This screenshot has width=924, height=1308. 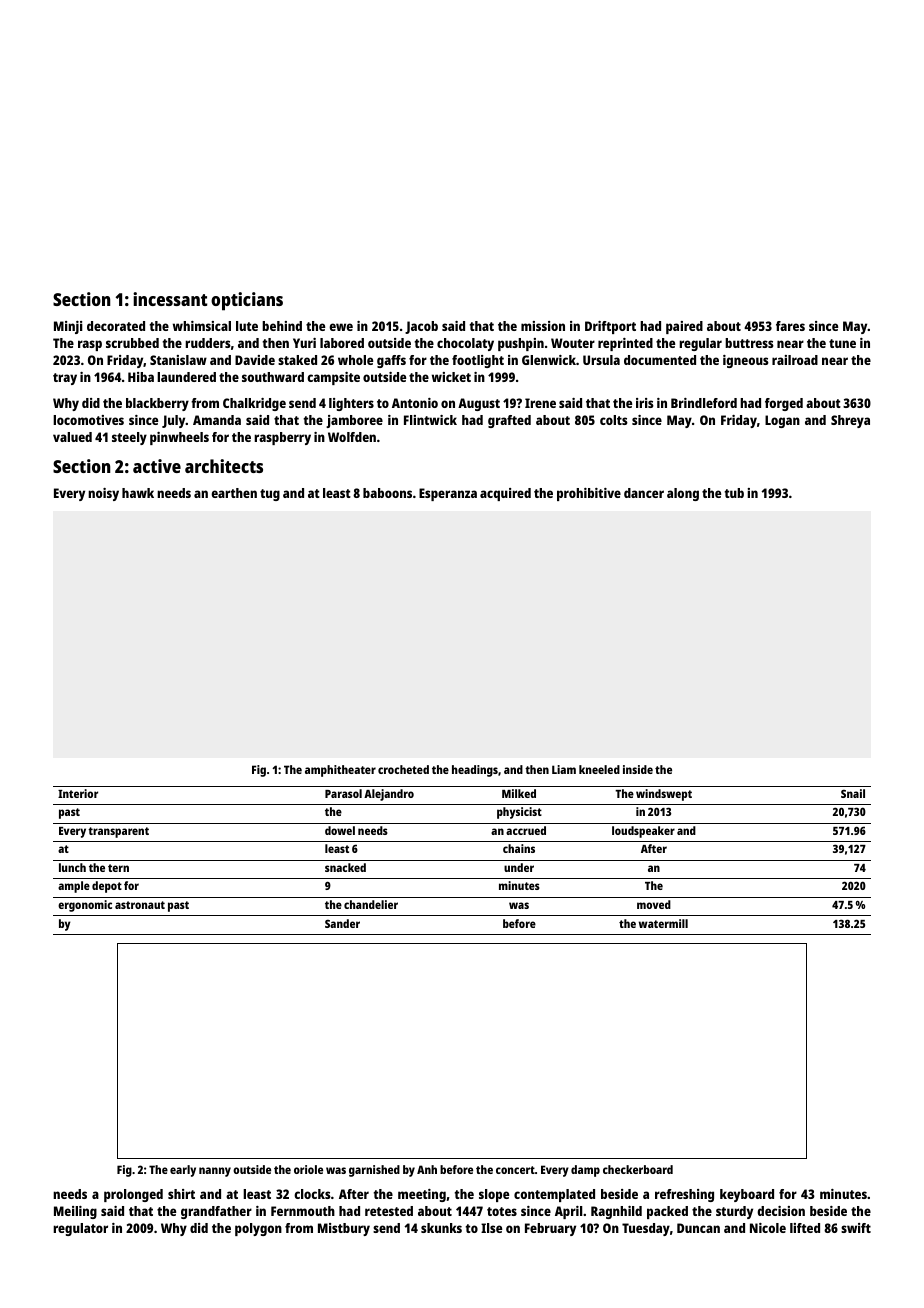 I want to click on incessant, so click(x=170, y=299).
